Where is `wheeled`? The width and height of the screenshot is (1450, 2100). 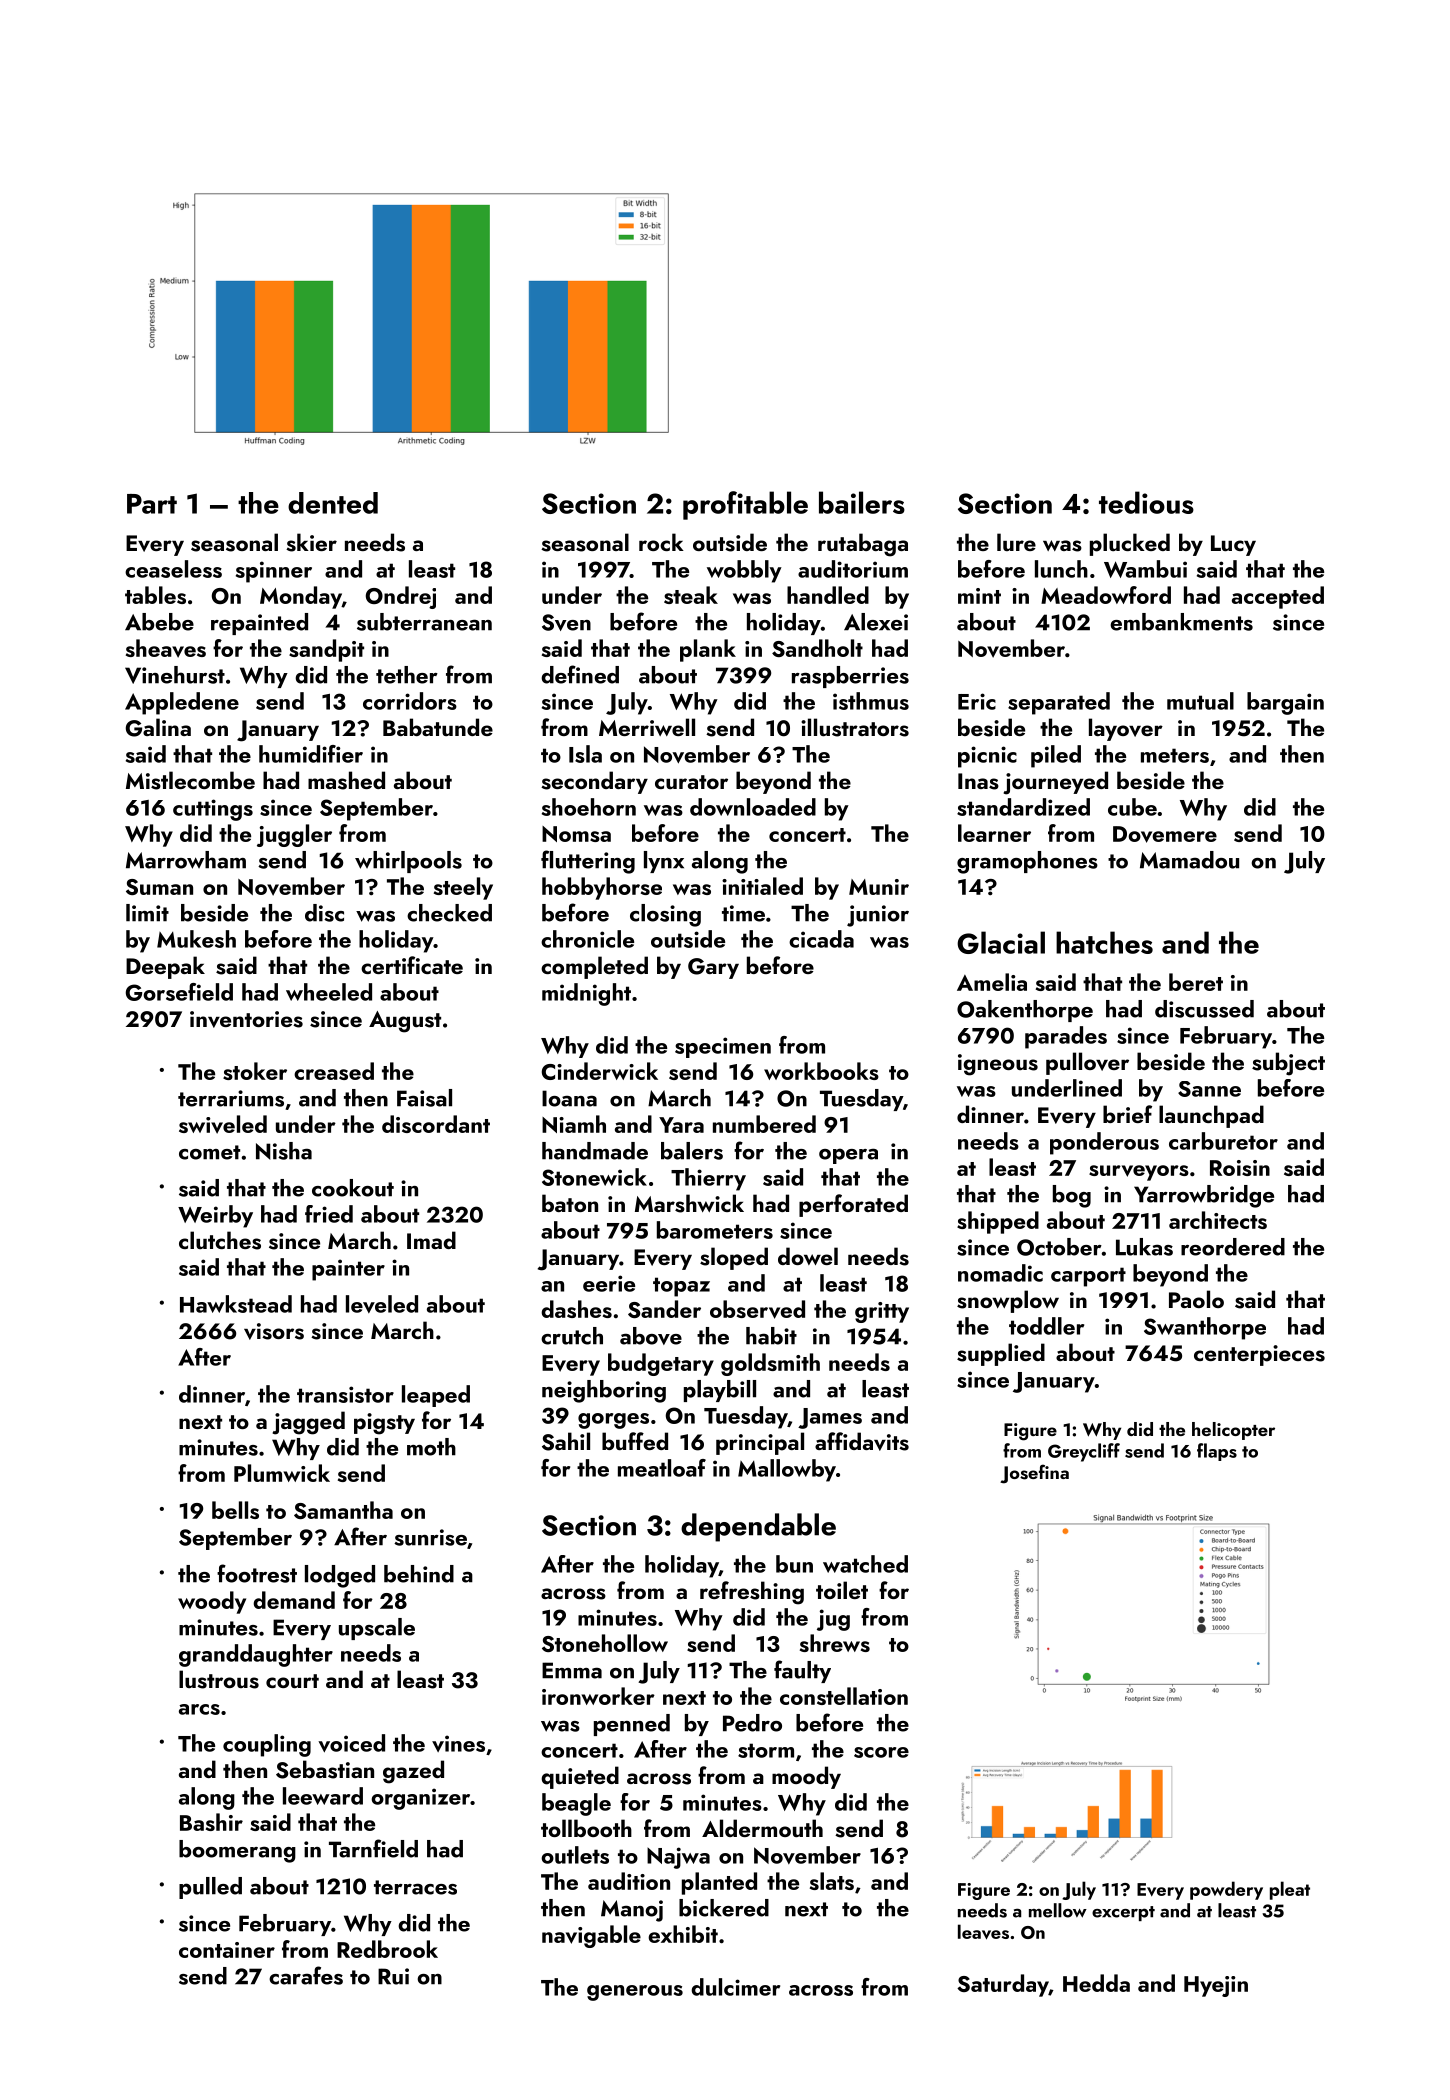 wheeled is located at coordinates (329, 992).
